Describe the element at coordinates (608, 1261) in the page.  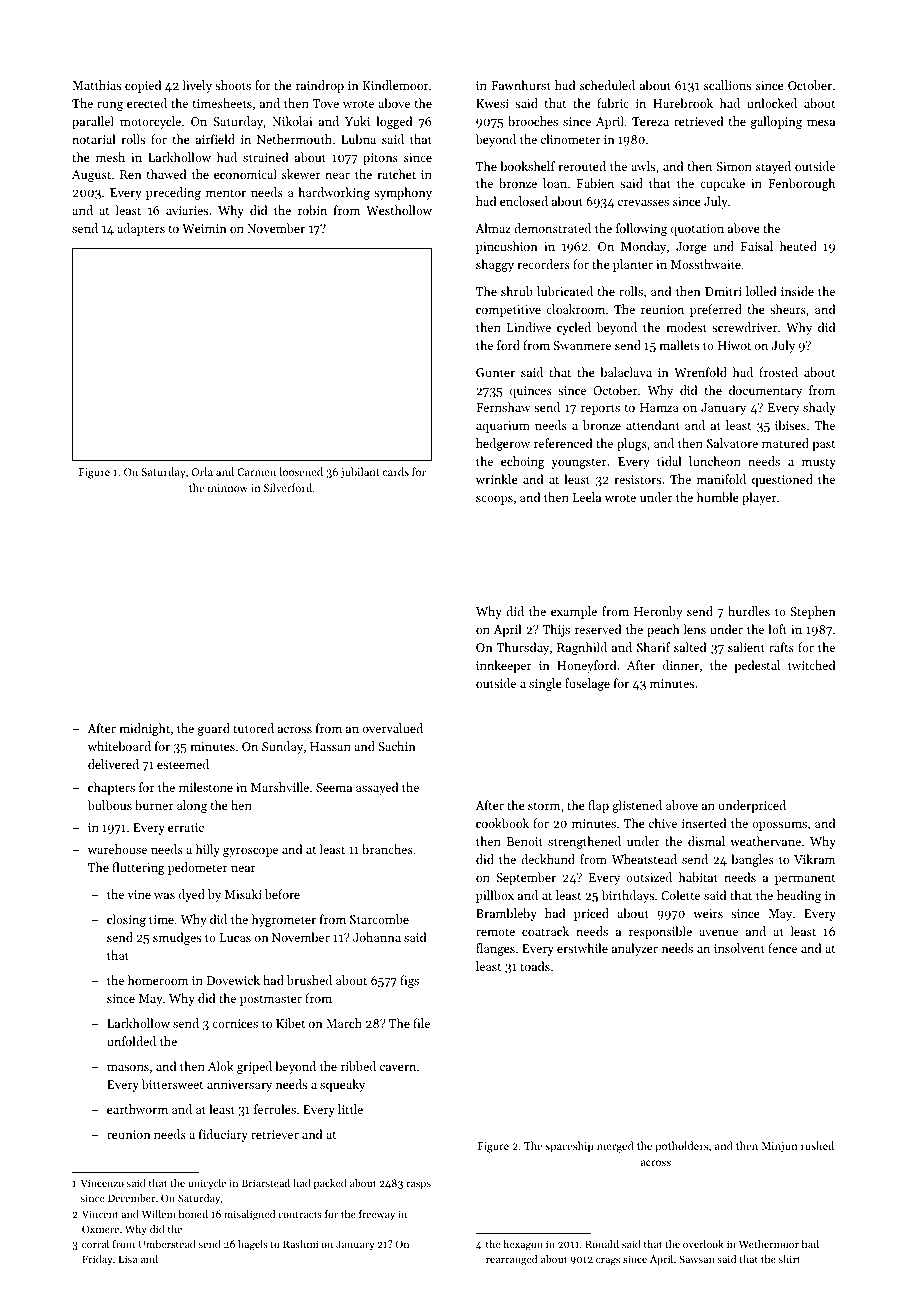
I see `crags` at that location.
